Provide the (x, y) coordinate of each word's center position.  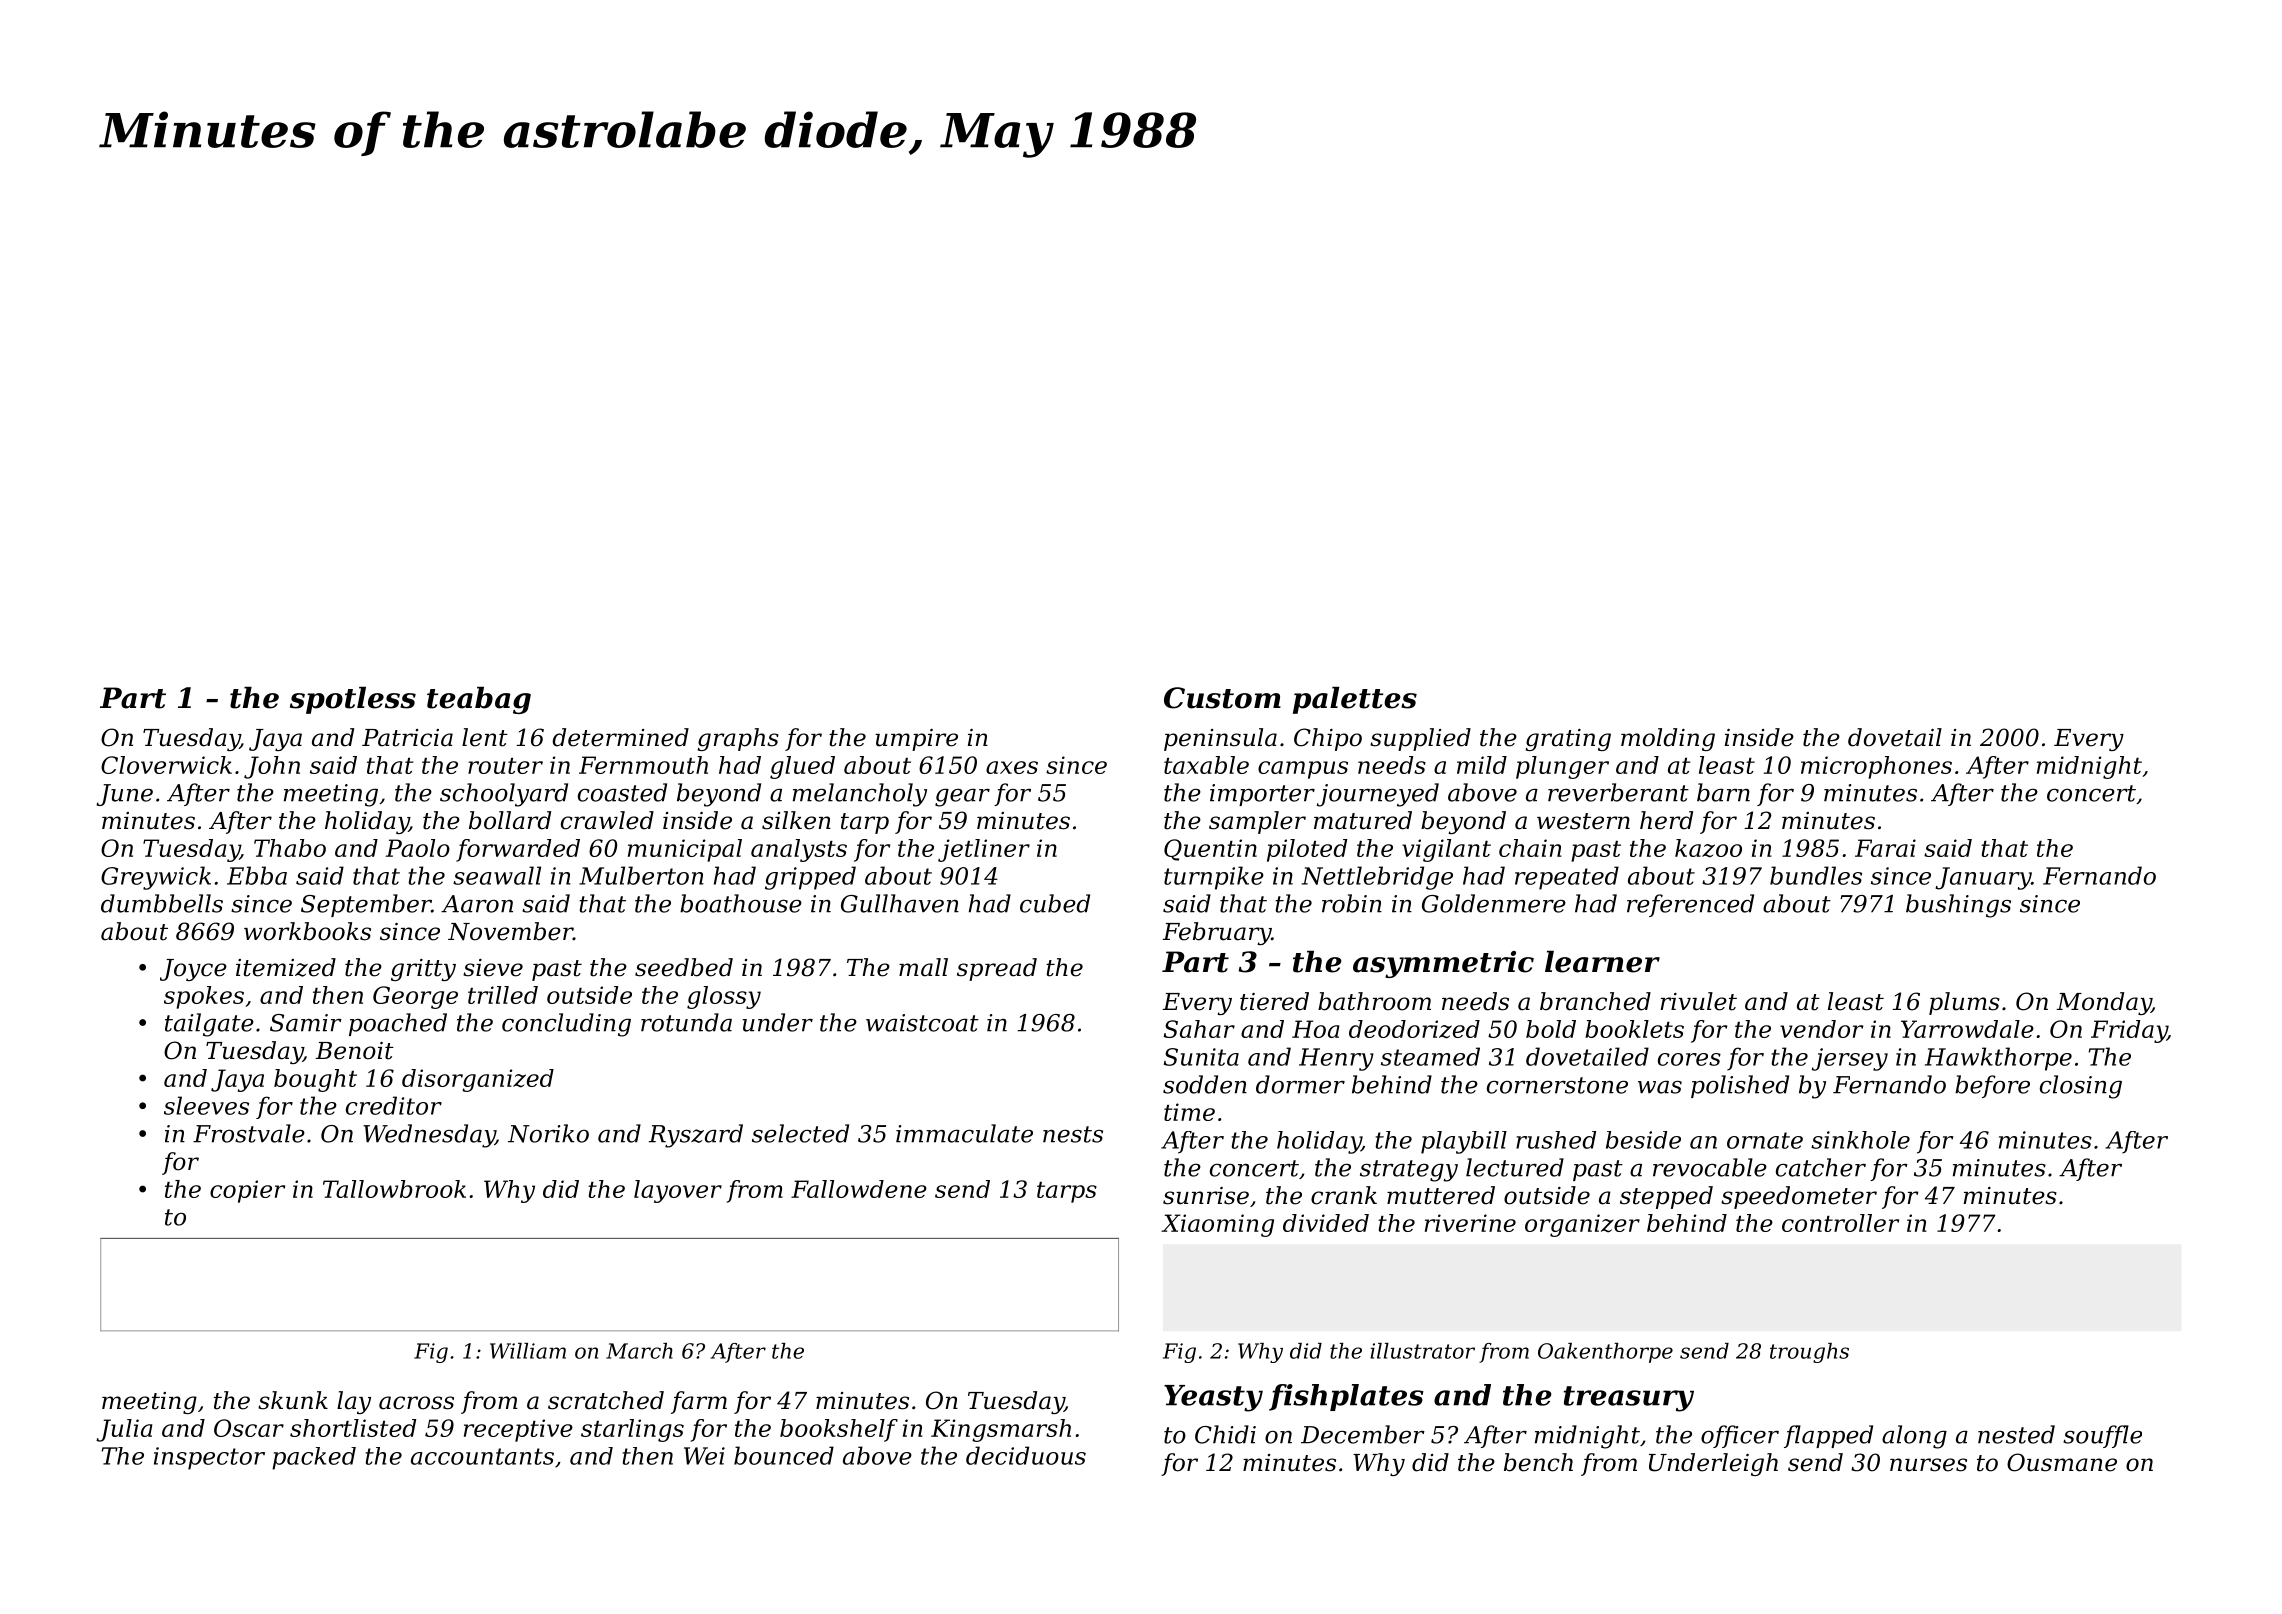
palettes (1355, 700)
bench (1538, 1462)
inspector (209, 1458)
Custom (1222, 698)
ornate (1765, 1140)
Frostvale (249, 1133)
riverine (1470, 1223)
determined (620, 737)
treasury (1629, 1399)
